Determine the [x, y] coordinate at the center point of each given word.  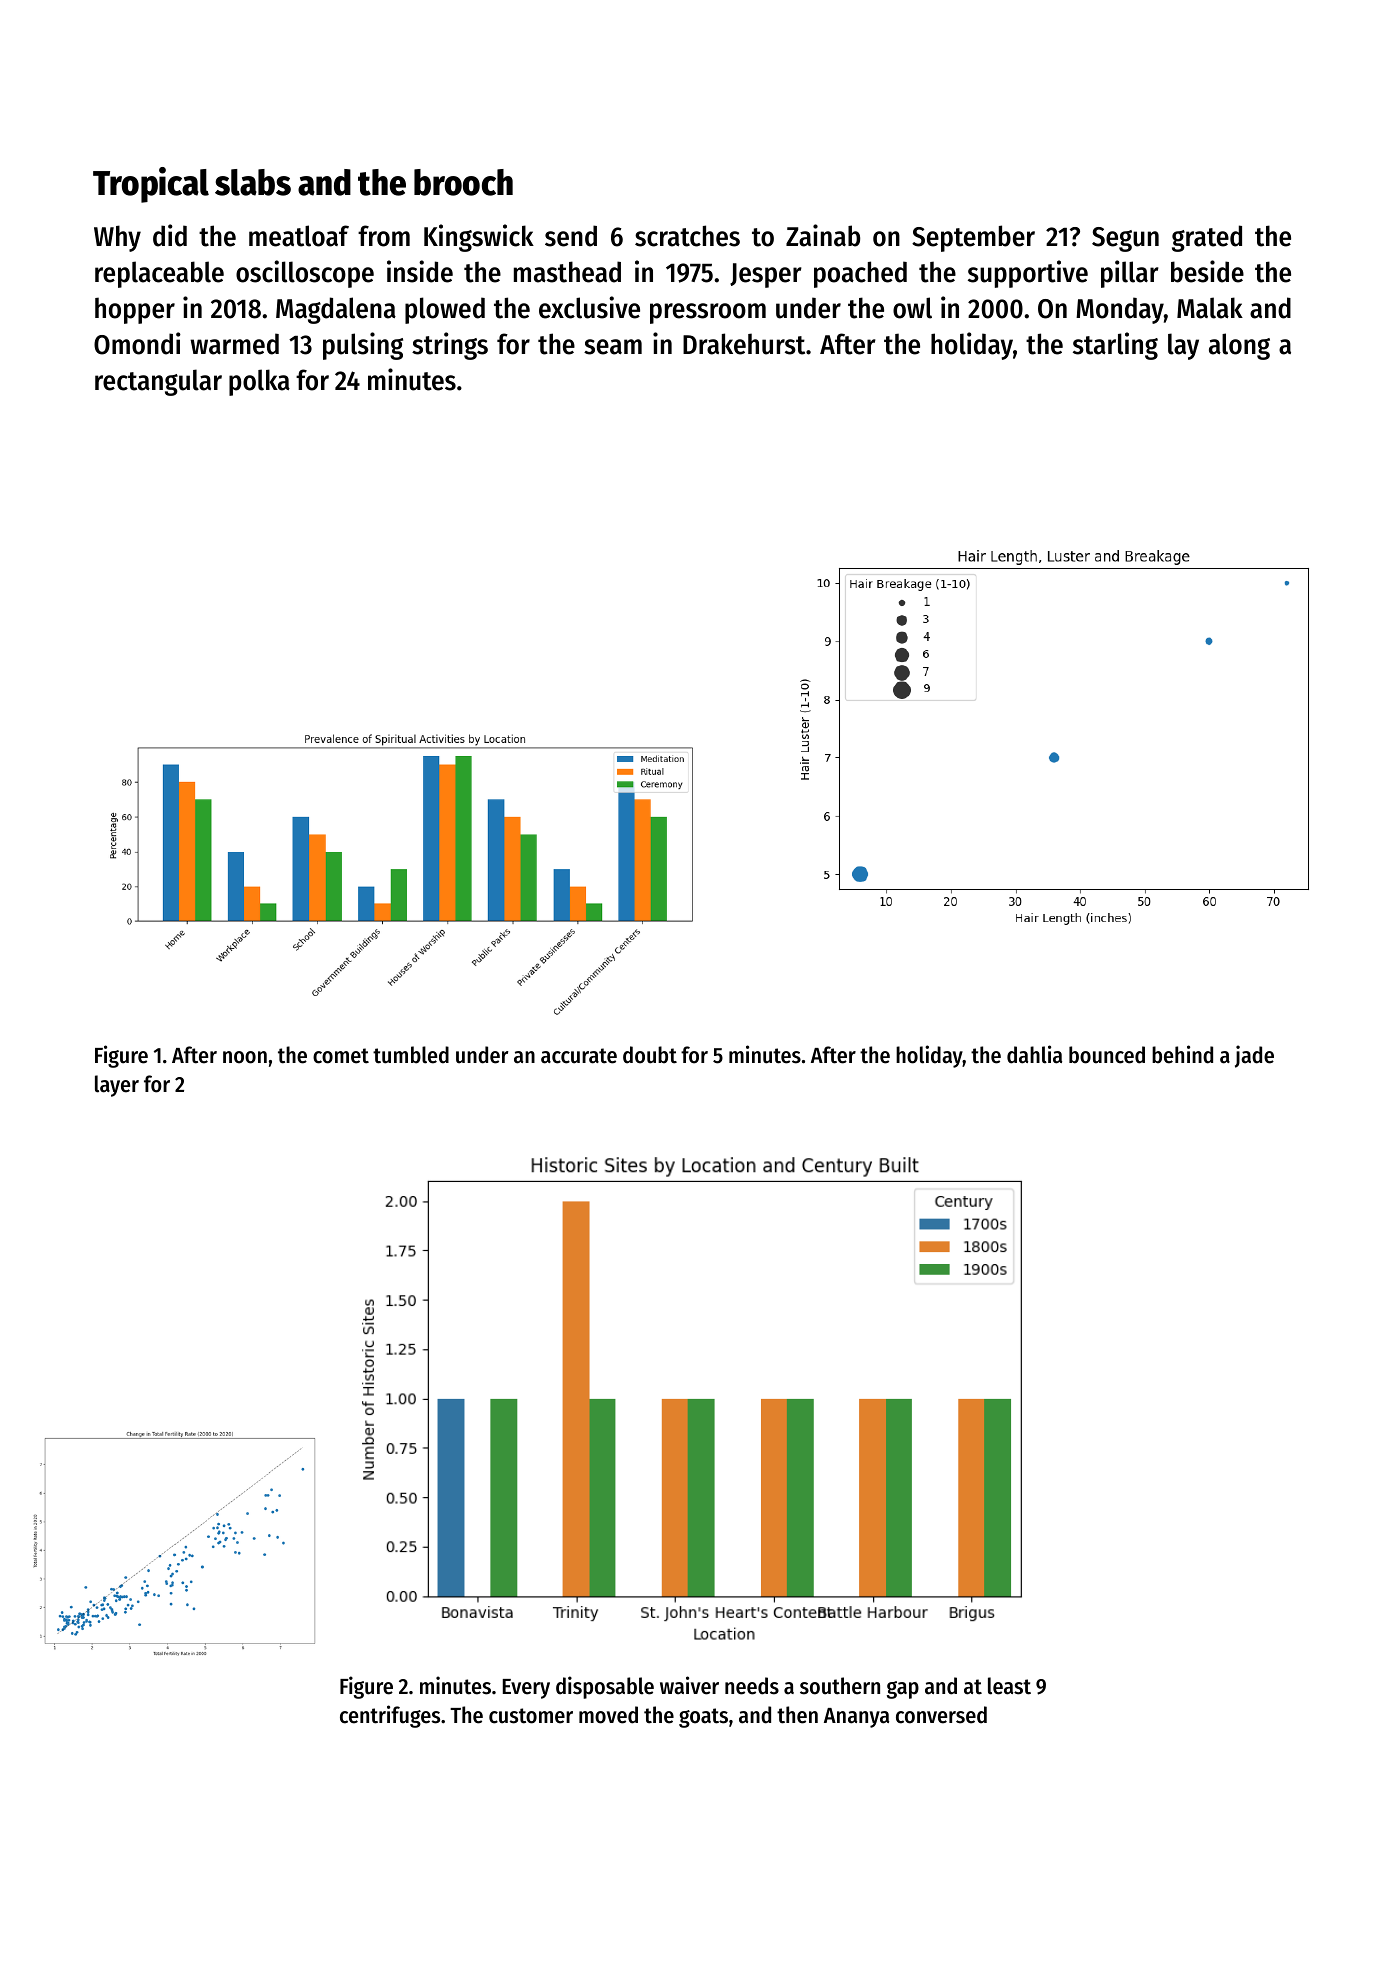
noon [245, 1057]
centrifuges [390, 1716]
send [571, 236]
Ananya [856, 1718]
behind [1182, 1054]
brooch [463, 182]
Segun [1125, 239]
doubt [650, 1055]
